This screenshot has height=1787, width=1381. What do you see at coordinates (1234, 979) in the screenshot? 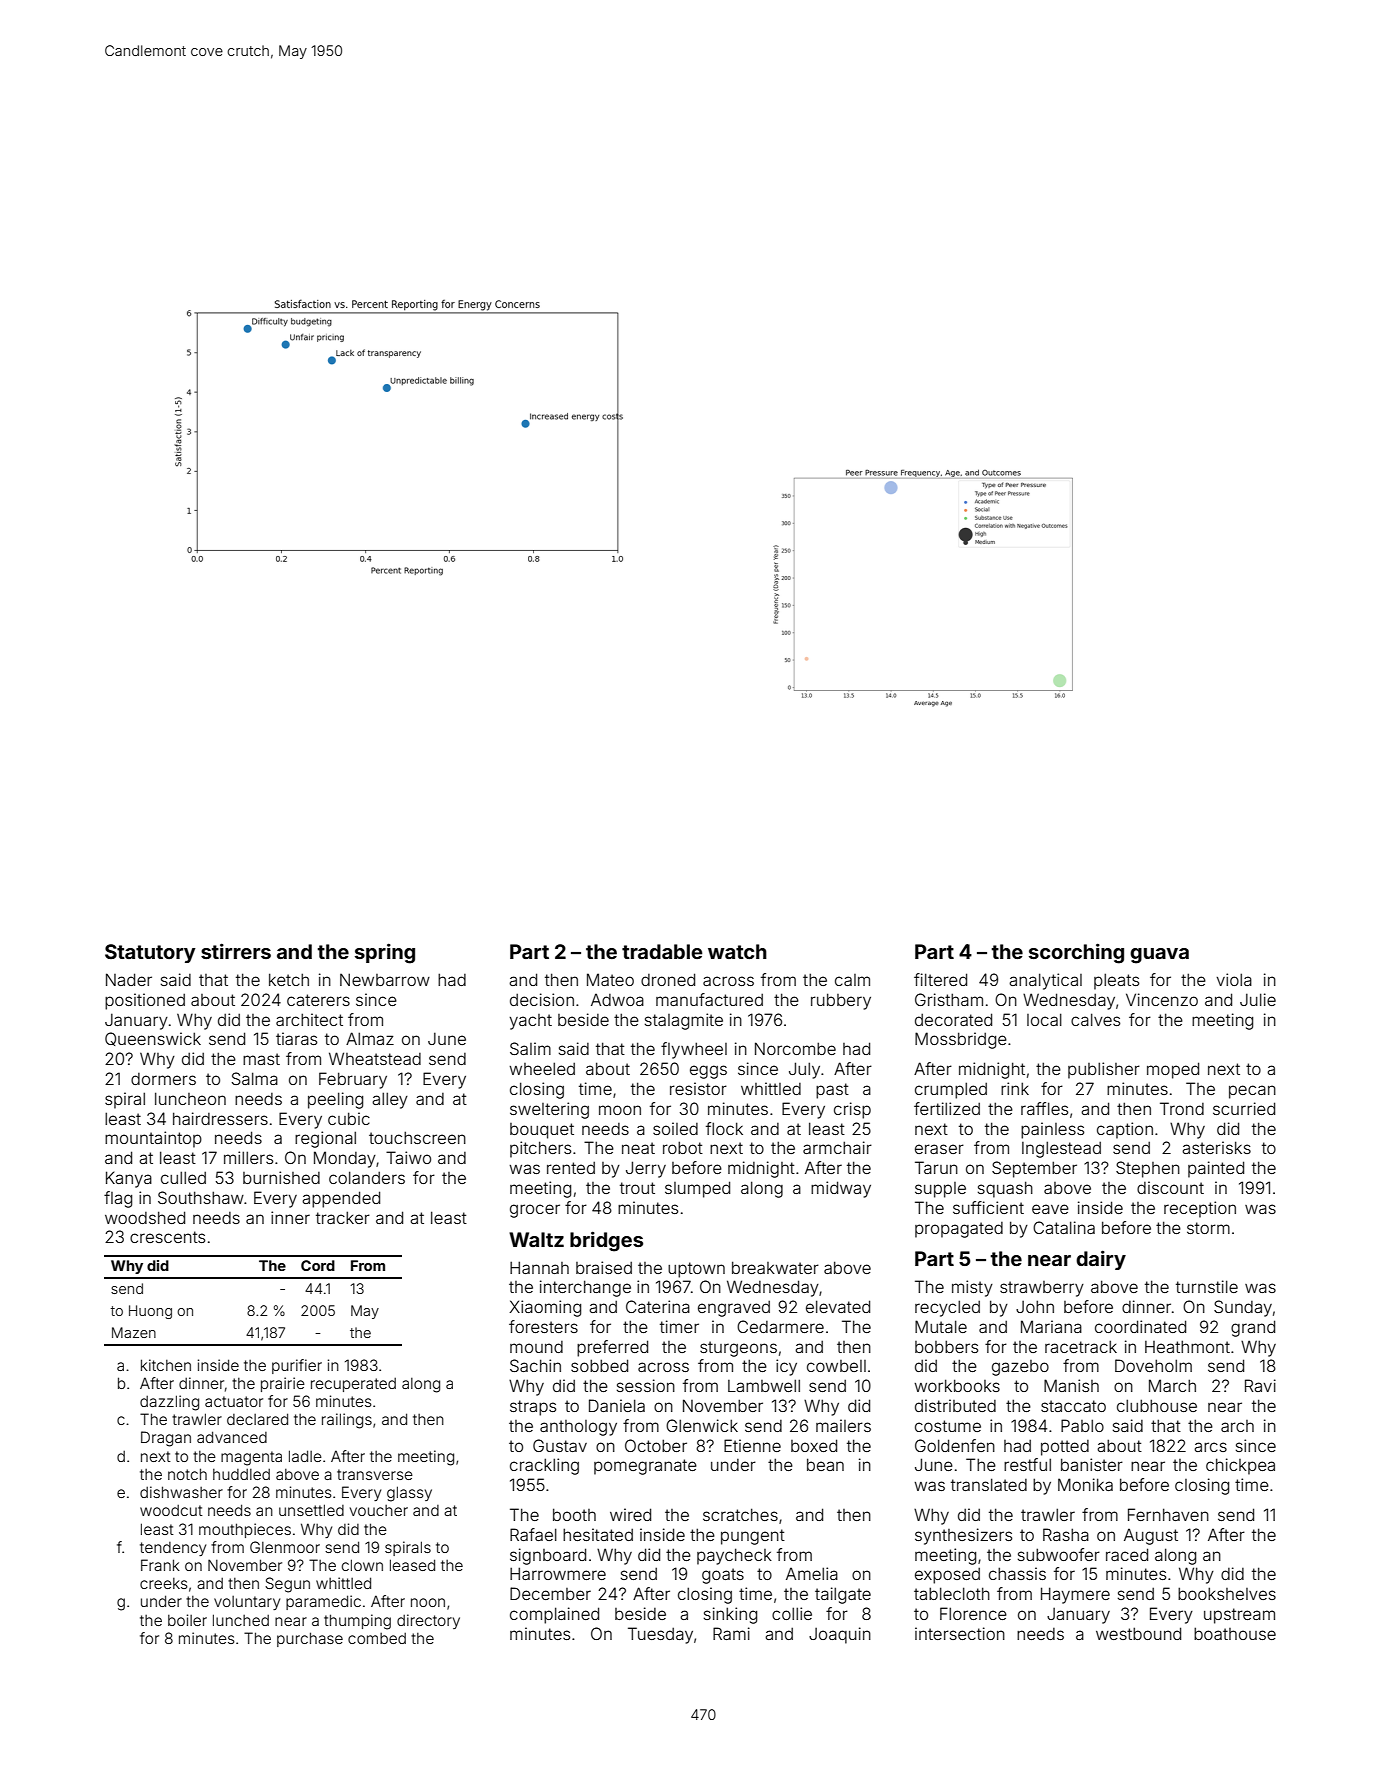
I see `viola` at bounding box center [1234, 979].
